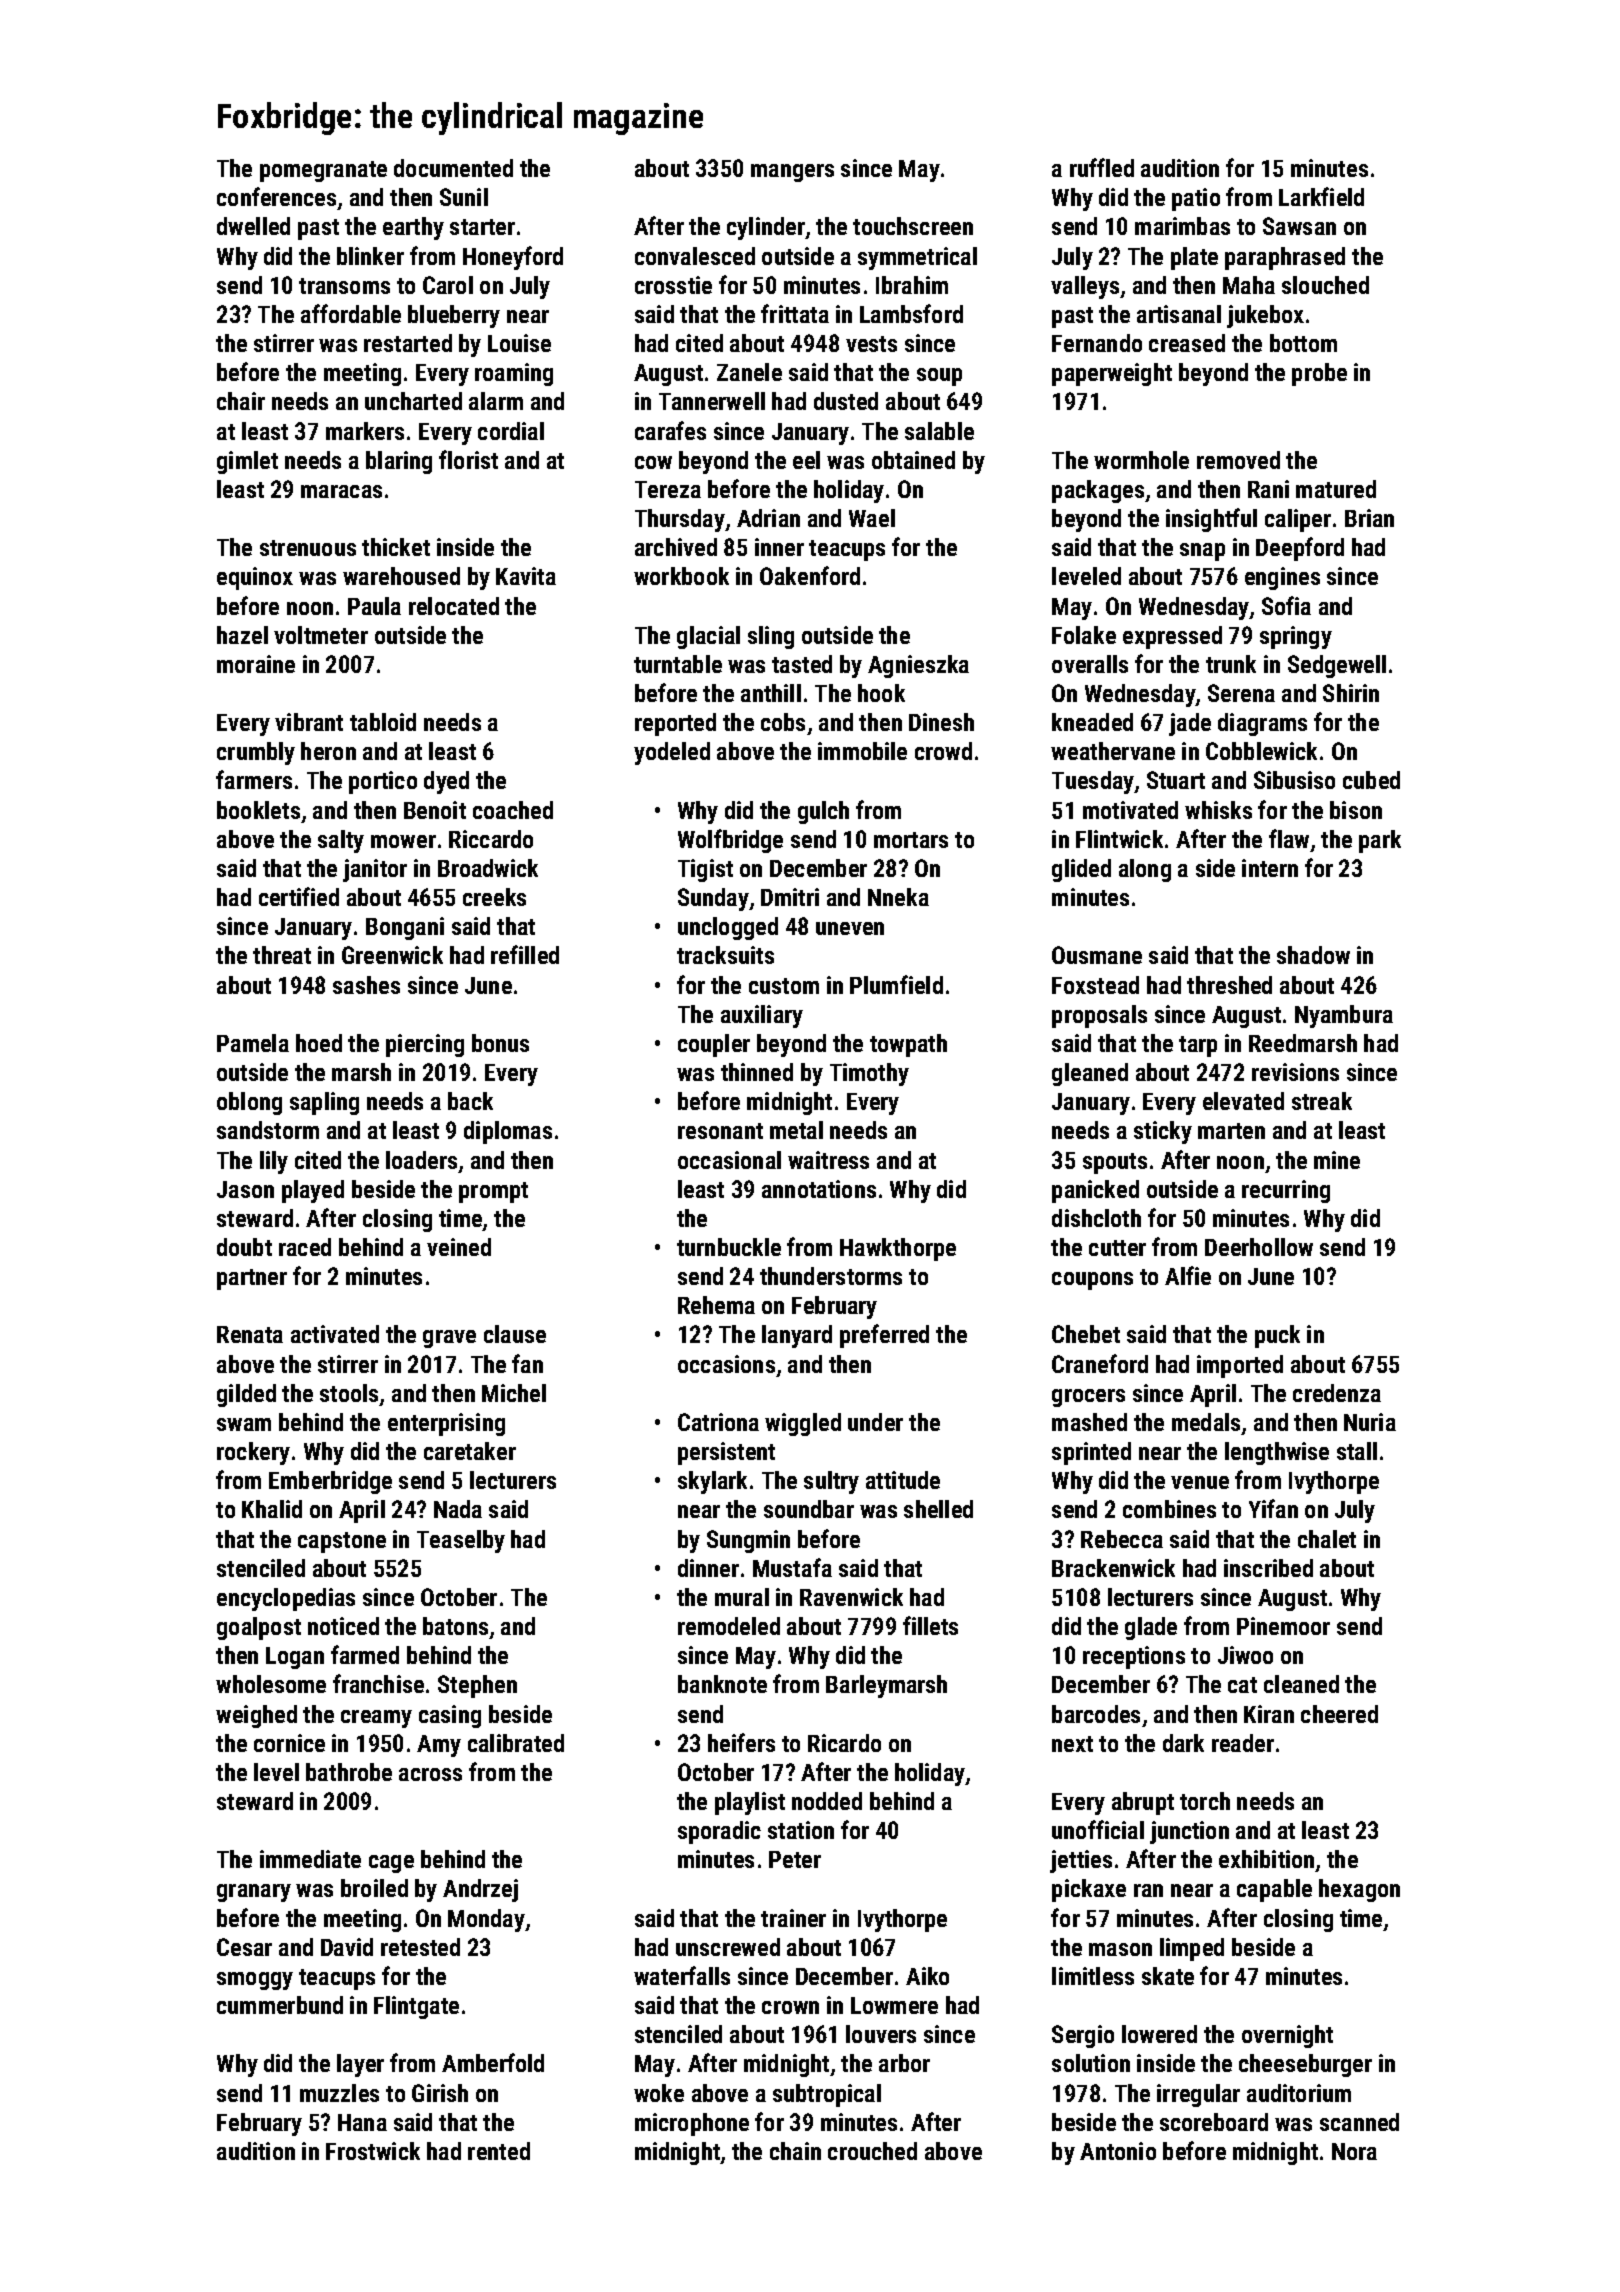 This image has width=1620, height=2292. I want to click on documented, so click(453, 168).
